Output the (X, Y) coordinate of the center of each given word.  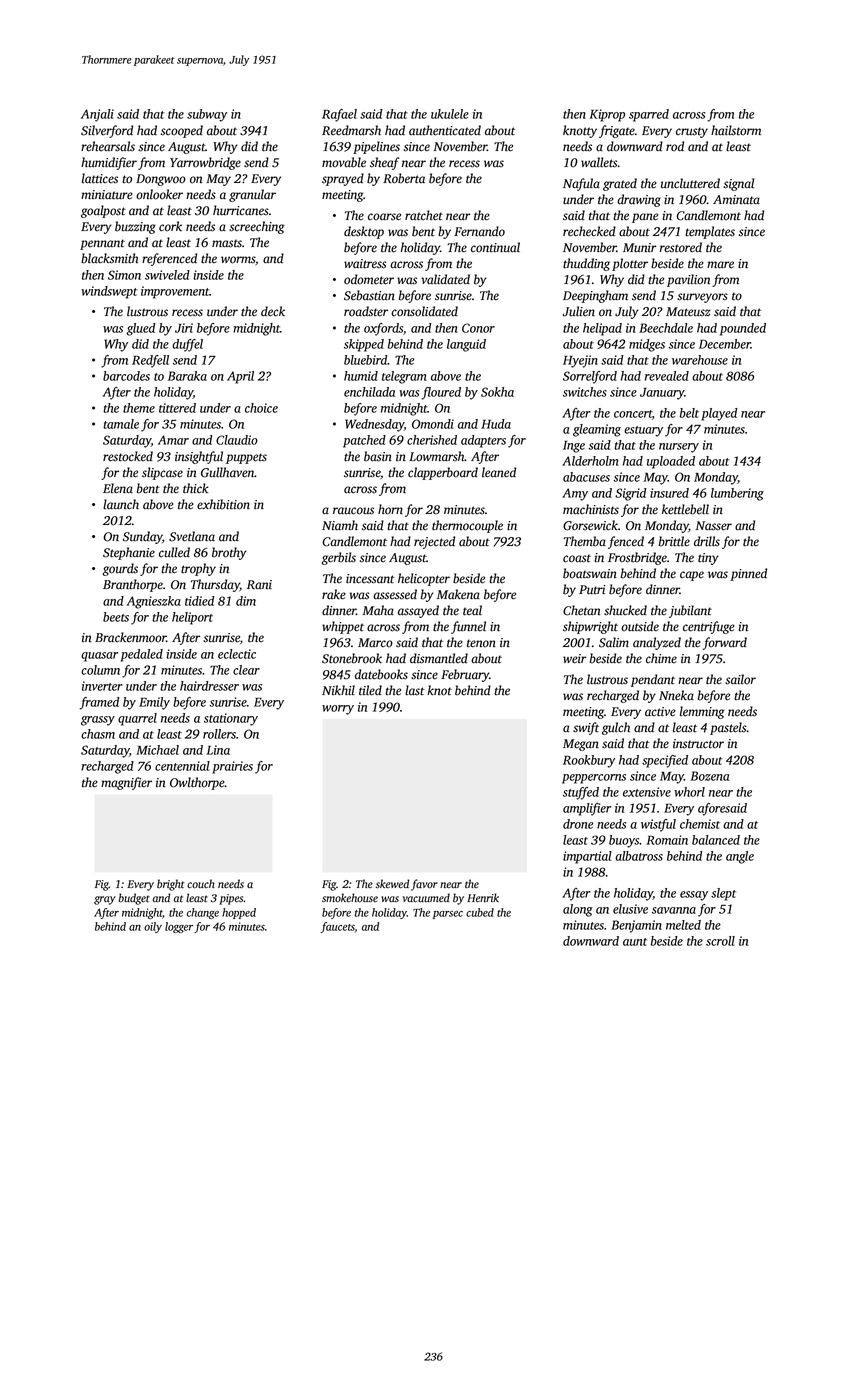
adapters (483, 441)
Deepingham (595, 296)
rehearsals (108, 146)
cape (692, 576)
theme (139, 408)
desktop (364, 232)
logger (179, 927)
